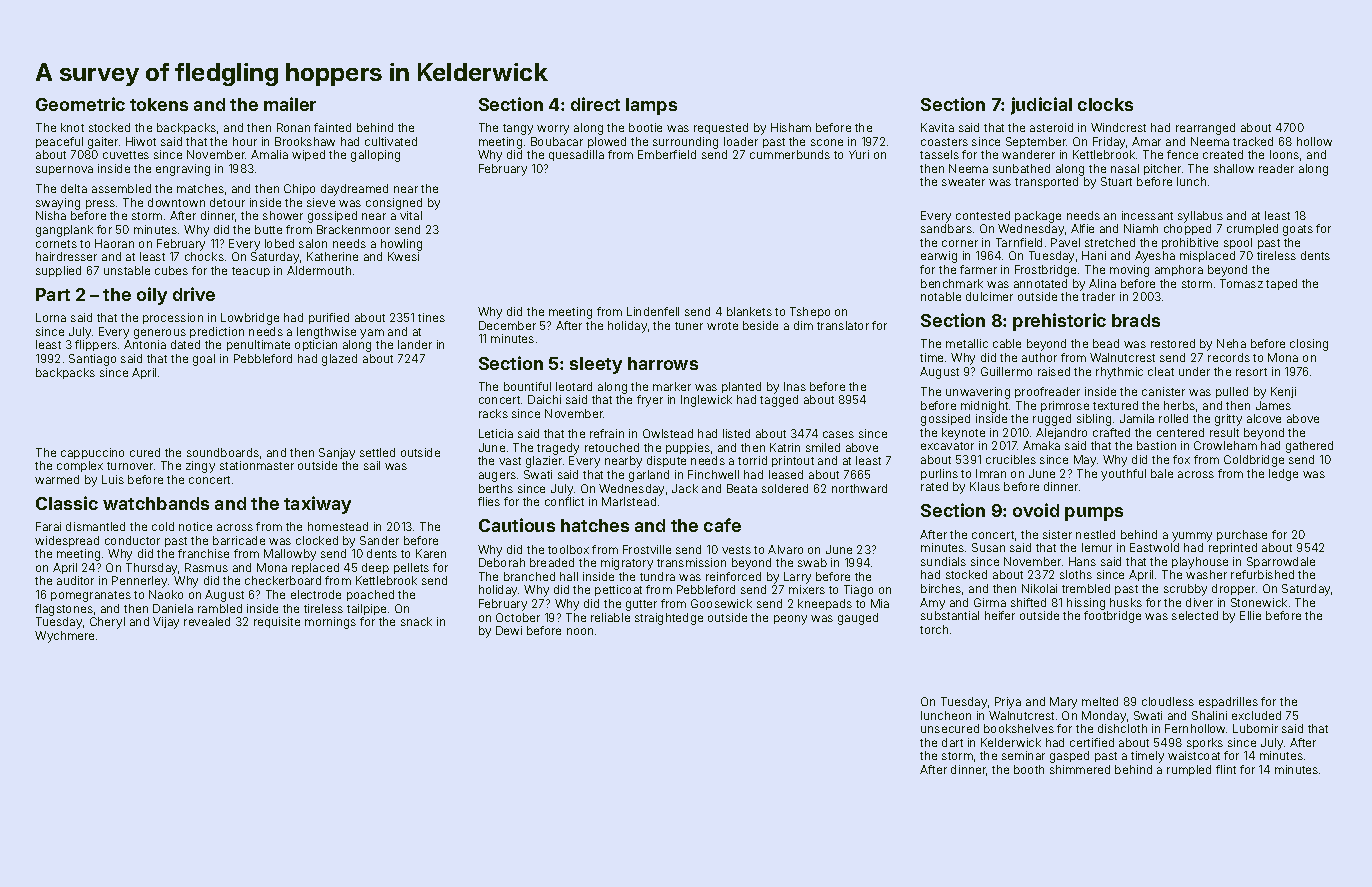 The image size is (1372, 887). I want to click on Amalia, so click(269, 154).
